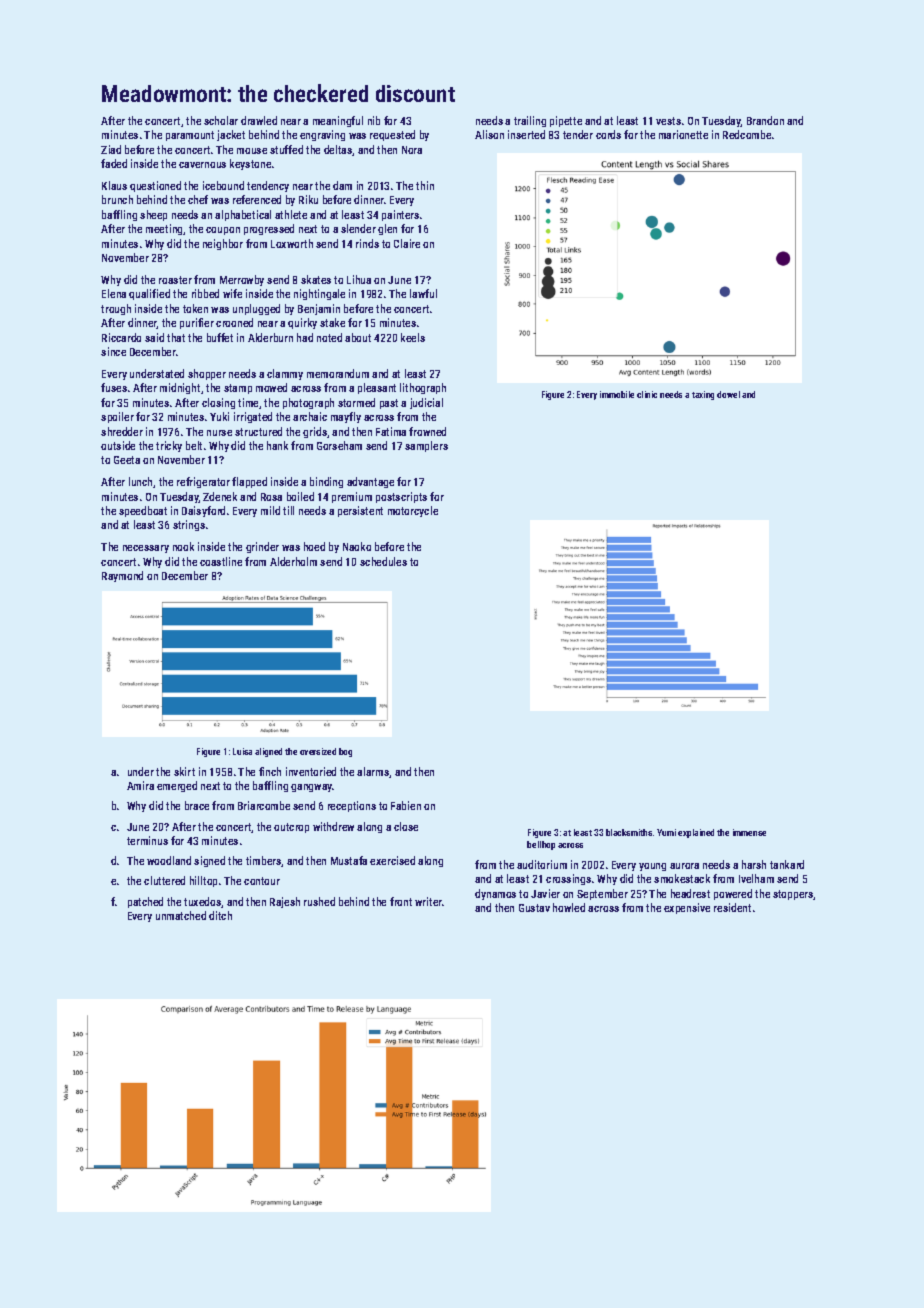 Image resolution: width=924 pixels, height=1308 pixels. Describe the element at coordinates (146, 549) in the screenshot. I see `necessary` at that location.
